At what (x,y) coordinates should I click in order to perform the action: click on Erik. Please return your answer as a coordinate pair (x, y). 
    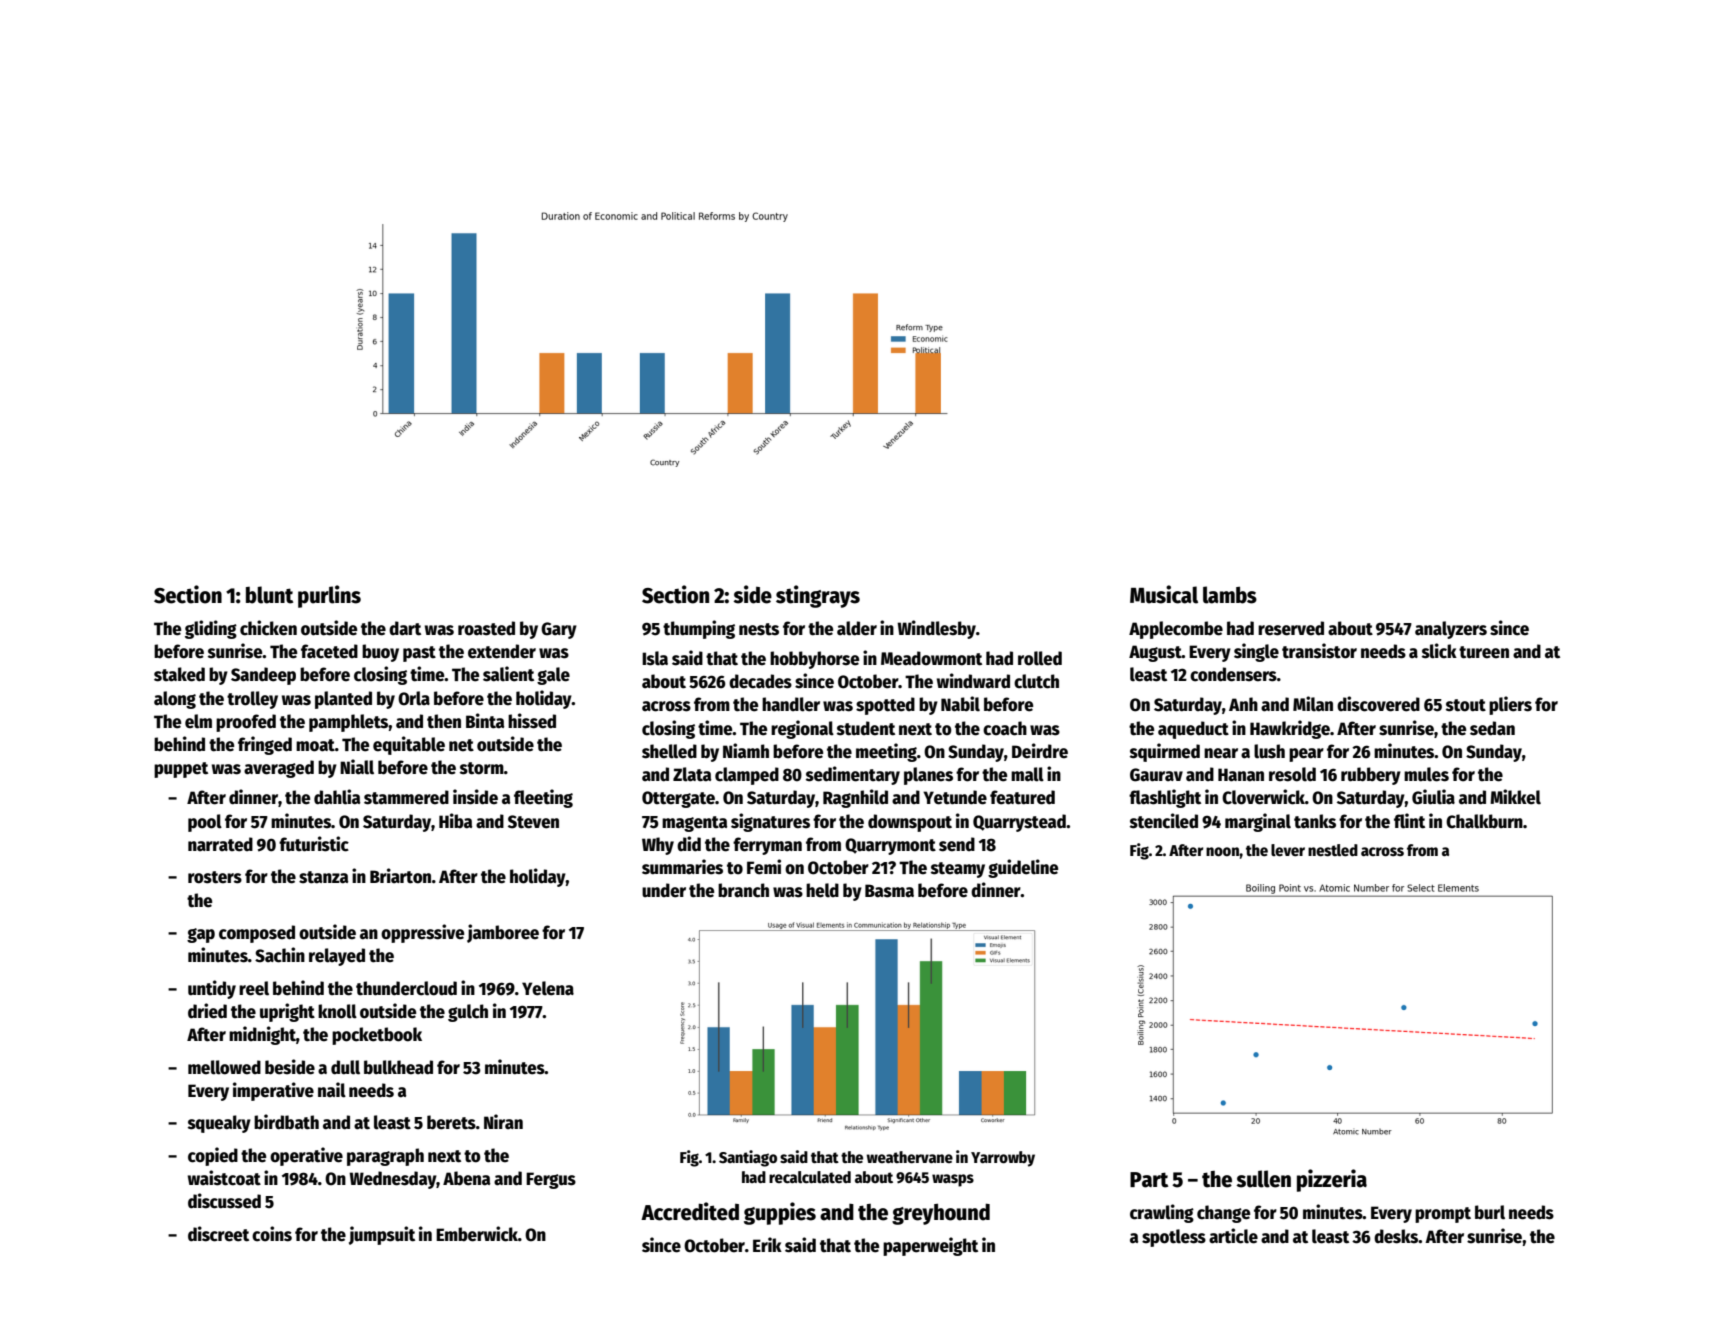
    Looking at the image, I should click on (767, 1244).
